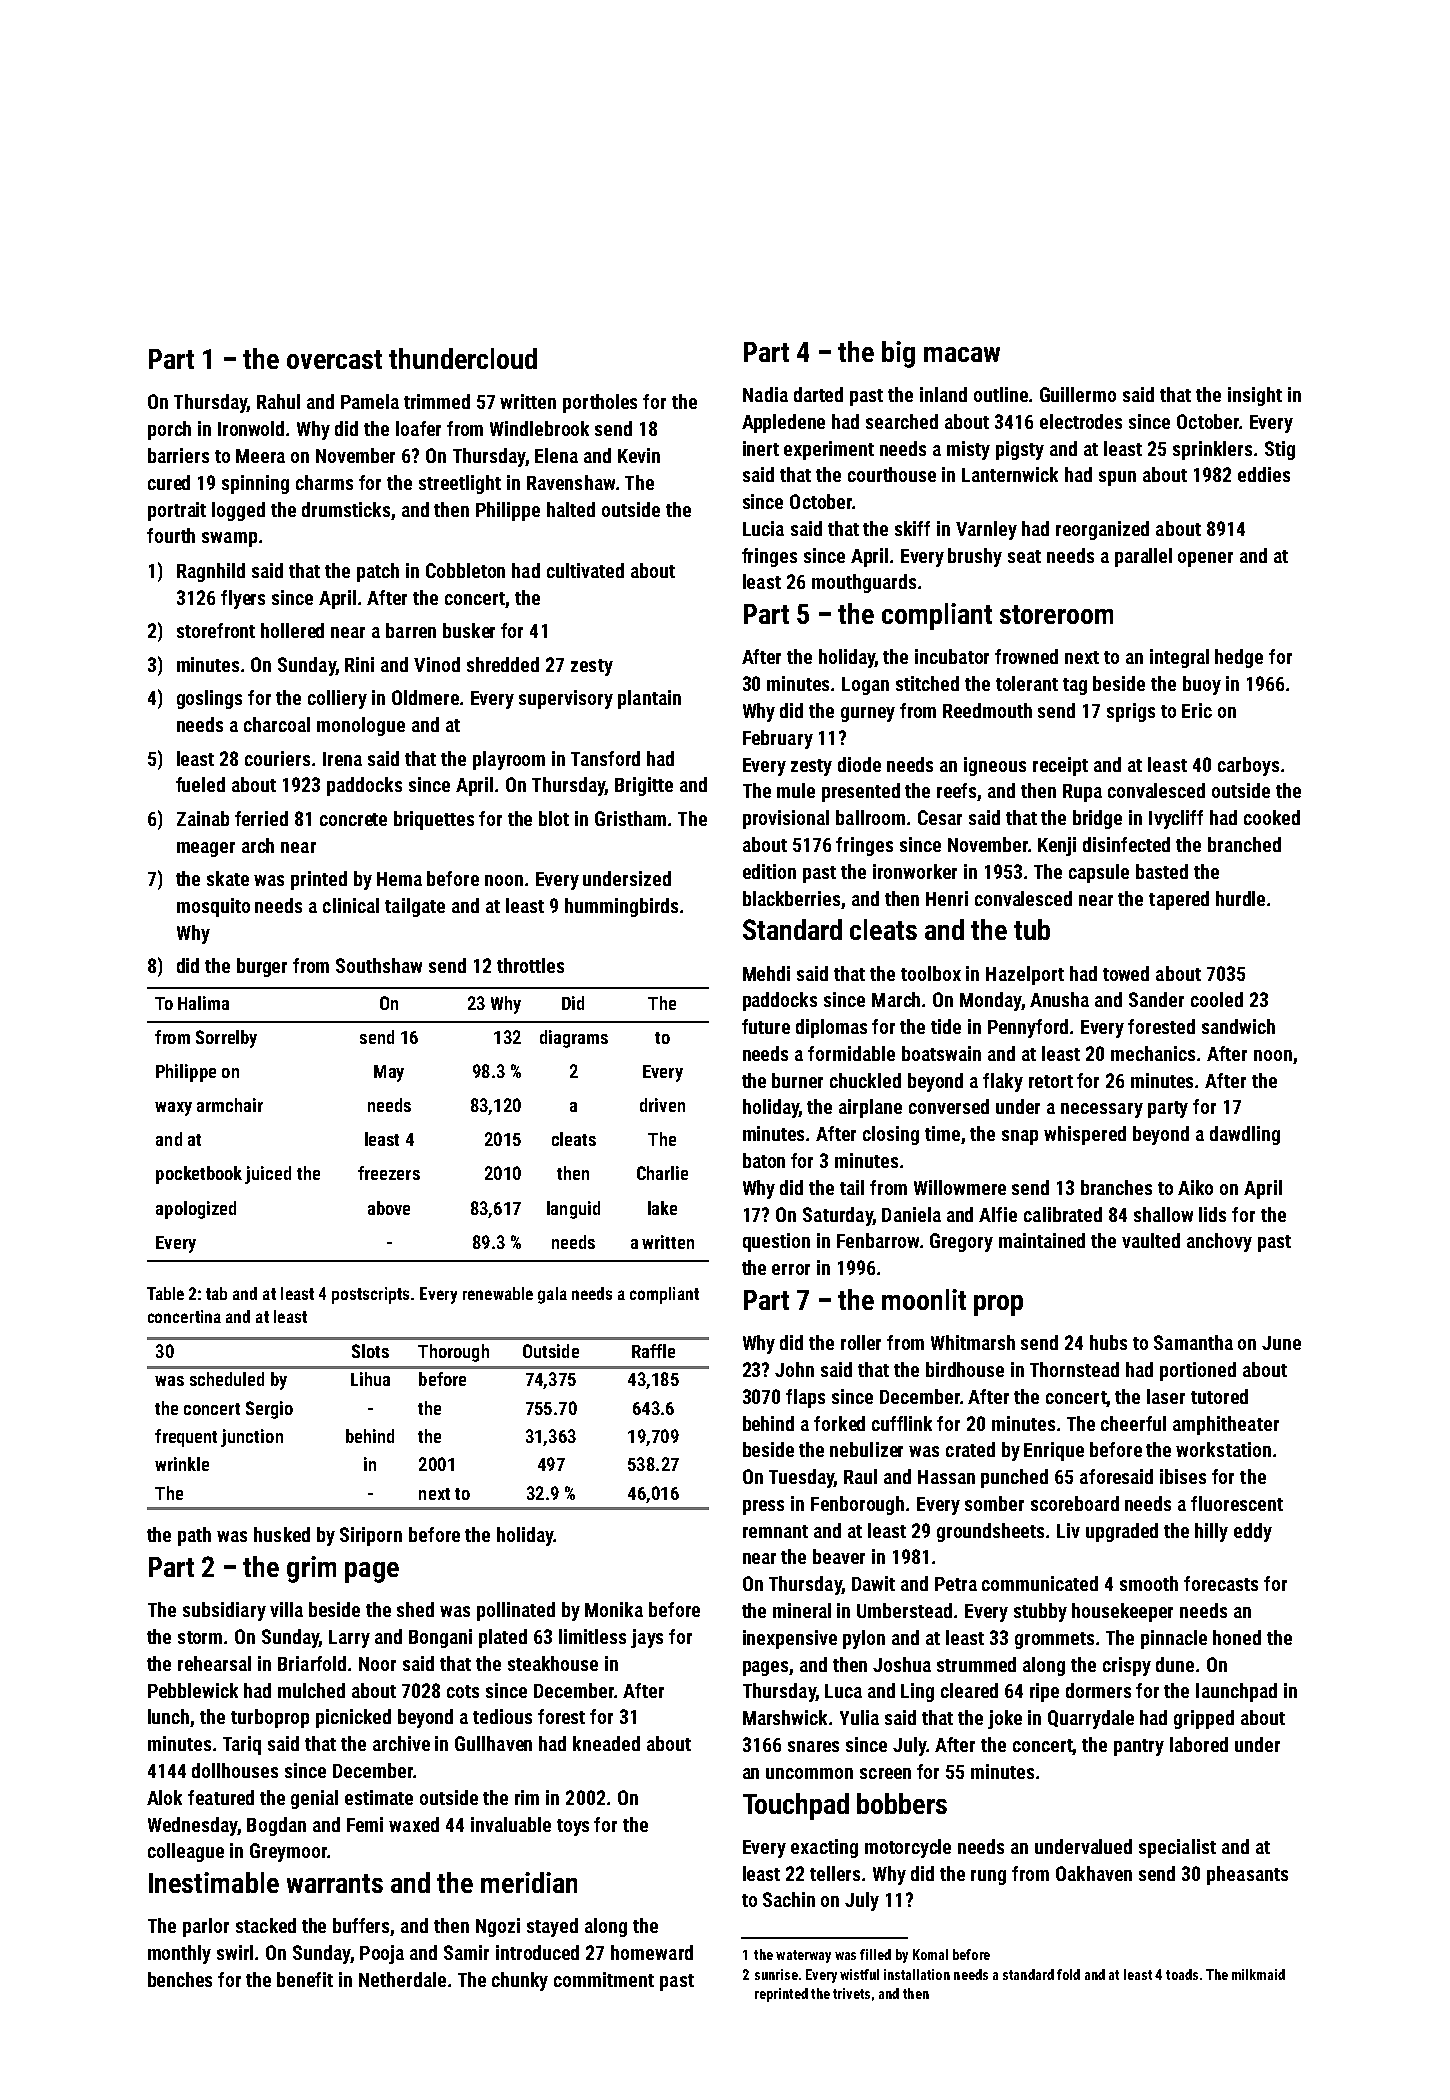 This screenshot has width=1450, height=2100. Describe the element at coordinates (378, 572) in the screenshot. I see `patch` at that location.
